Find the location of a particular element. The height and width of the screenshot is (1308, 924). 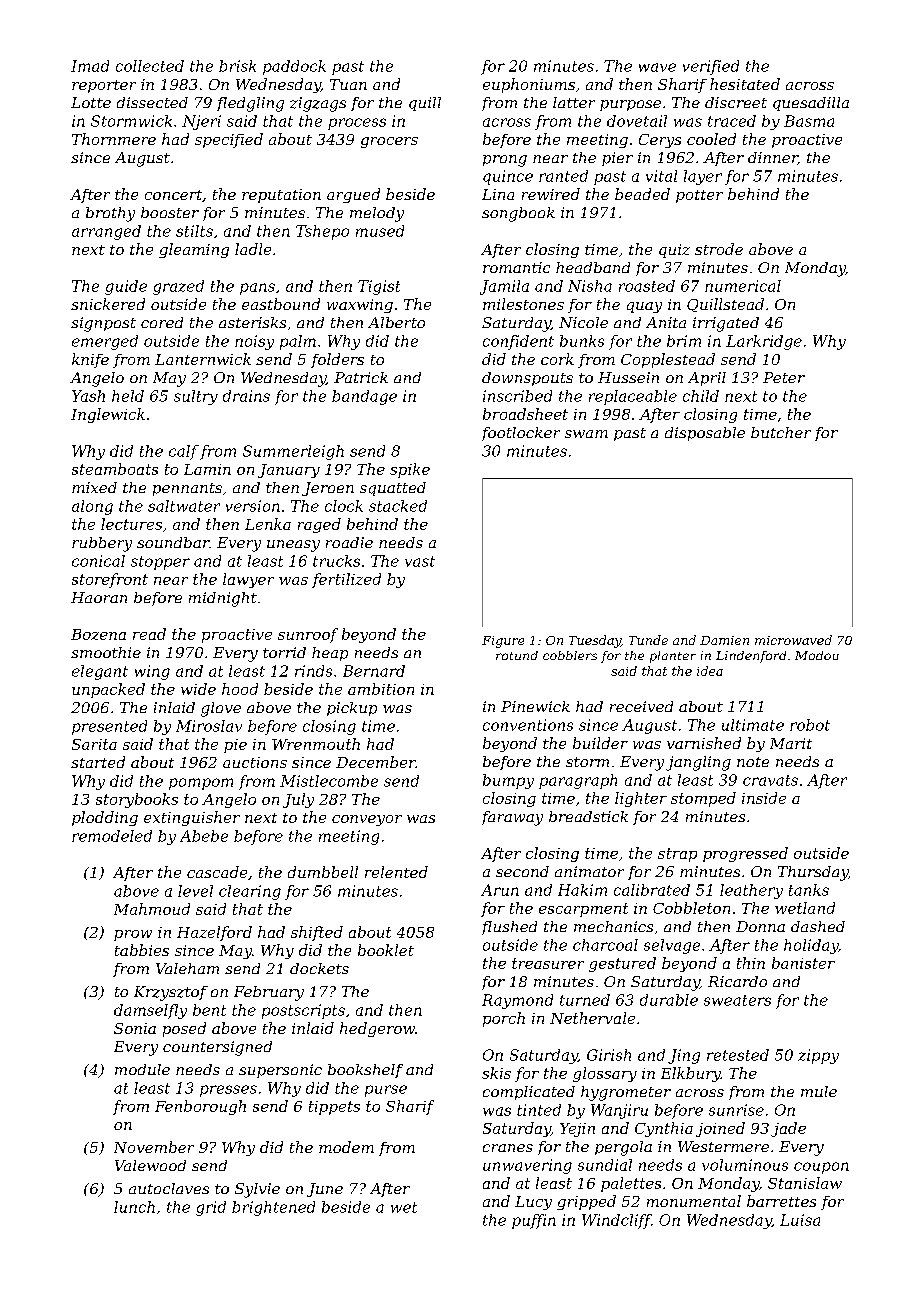

midnight is located at coordinates (223, 599).
